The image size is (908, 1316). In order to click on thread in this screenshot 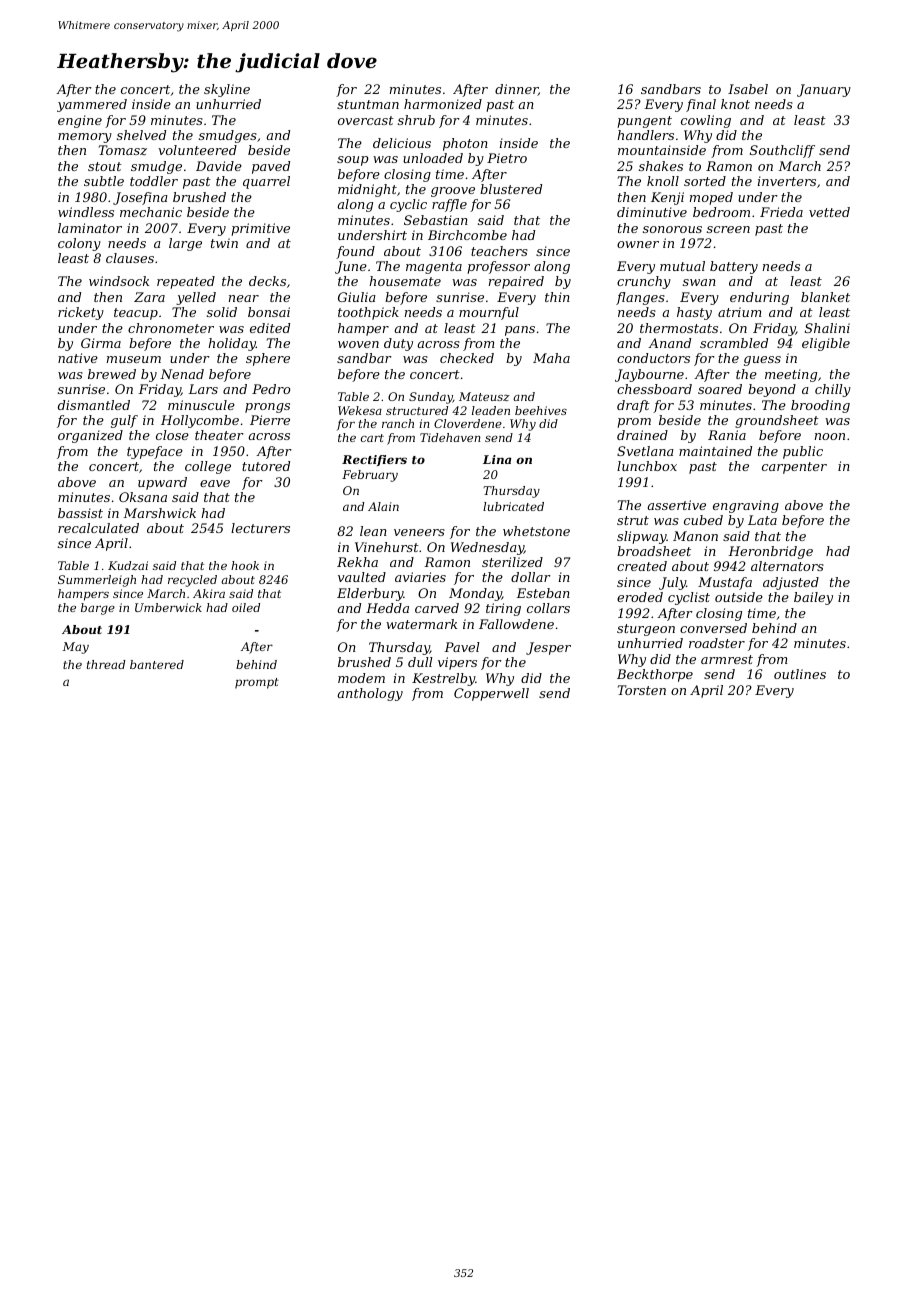, I will do `click(106, 664)`.
